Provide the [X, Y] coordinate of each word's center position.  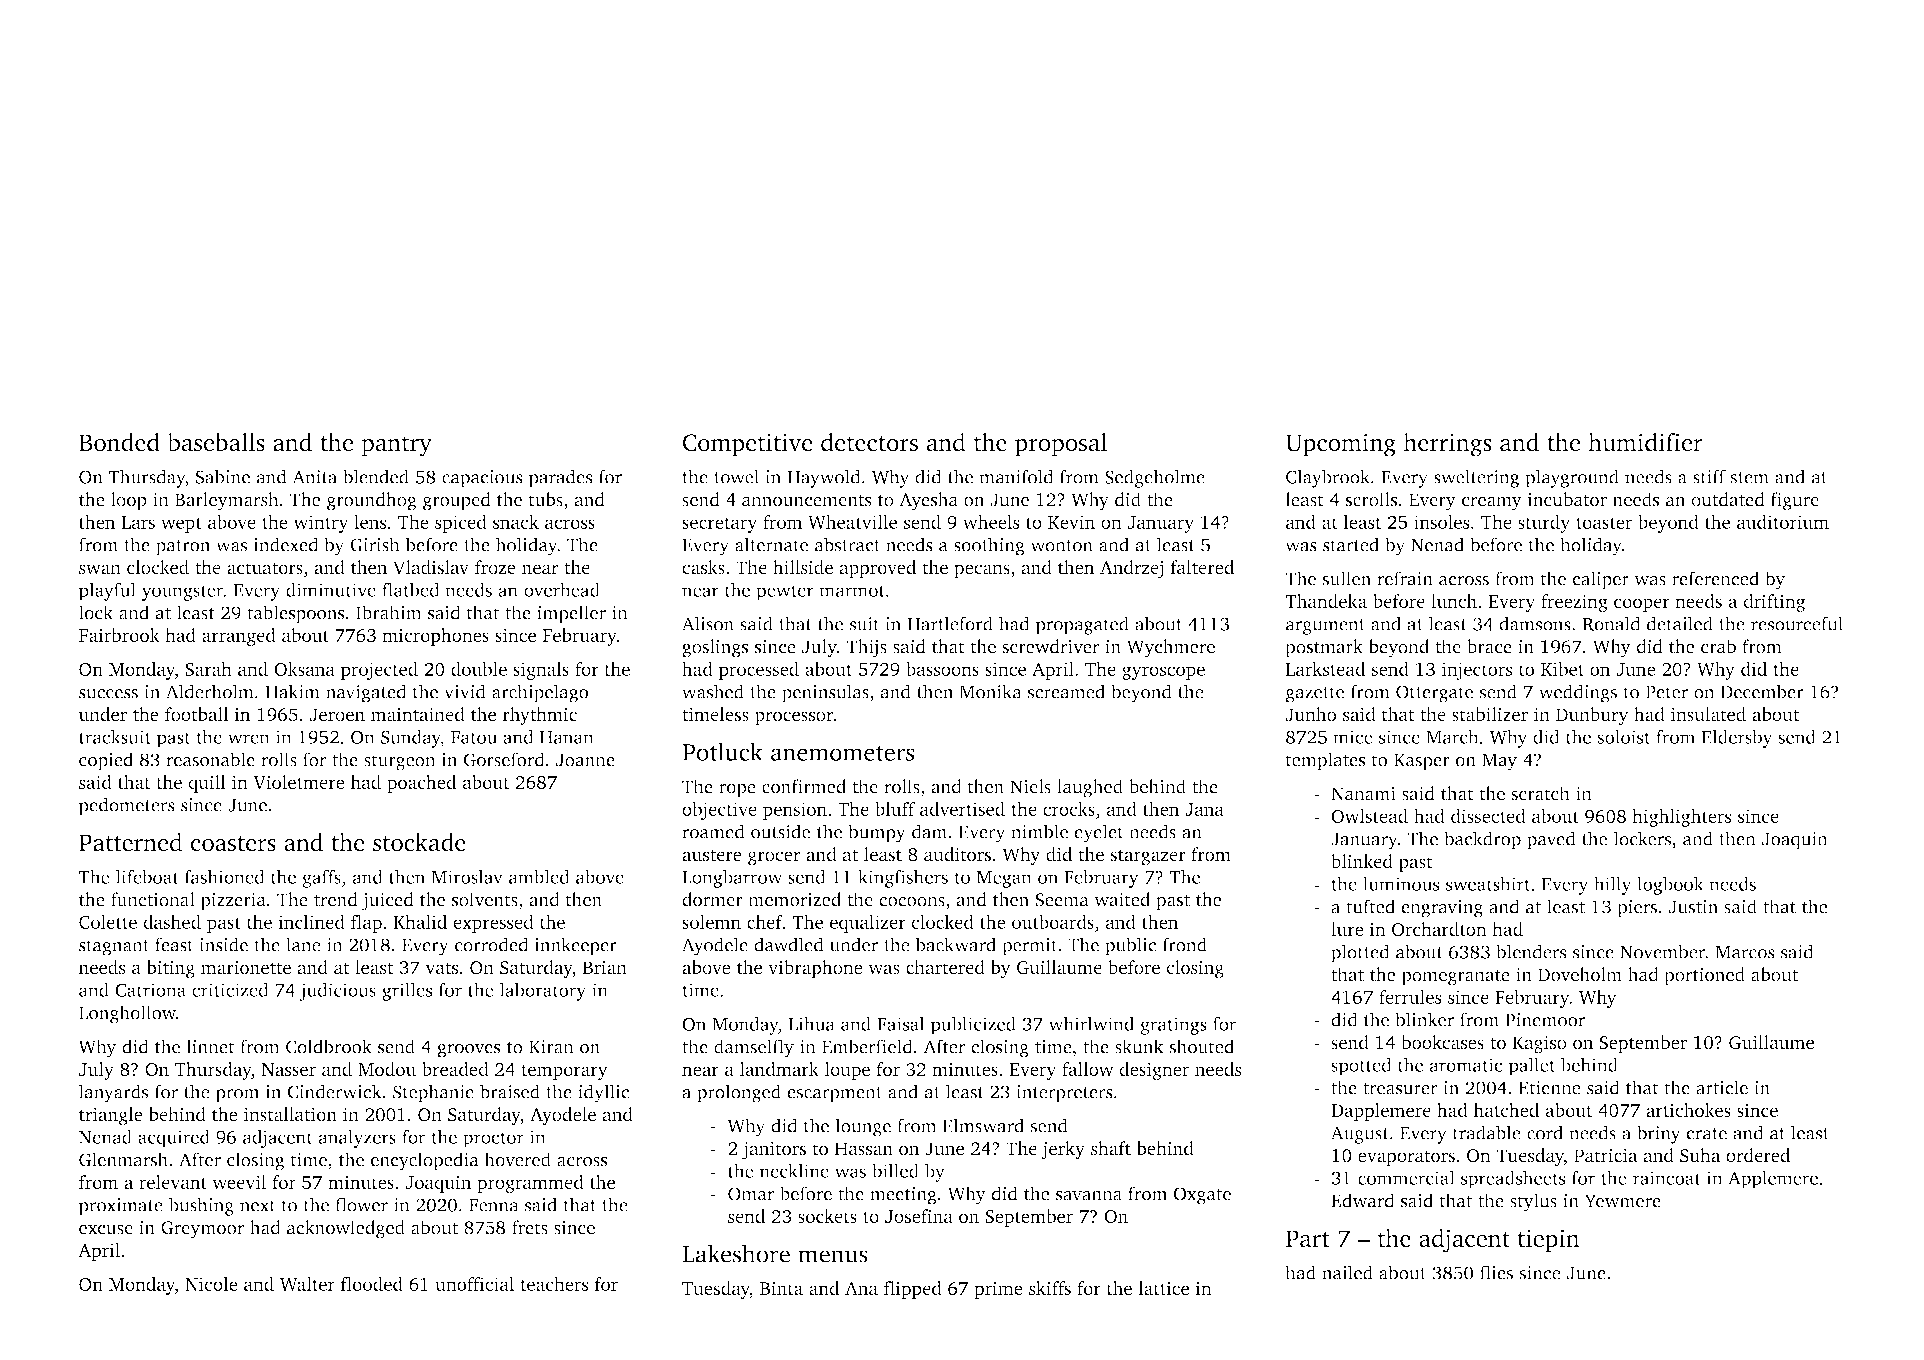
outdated [1728, 499]
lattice [1163, 1288]
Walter [307, 1284]
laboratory [543, 991]
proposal [1061, 445]
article [1722, 1087]
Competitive [748, 445]
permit [1030, 947]
